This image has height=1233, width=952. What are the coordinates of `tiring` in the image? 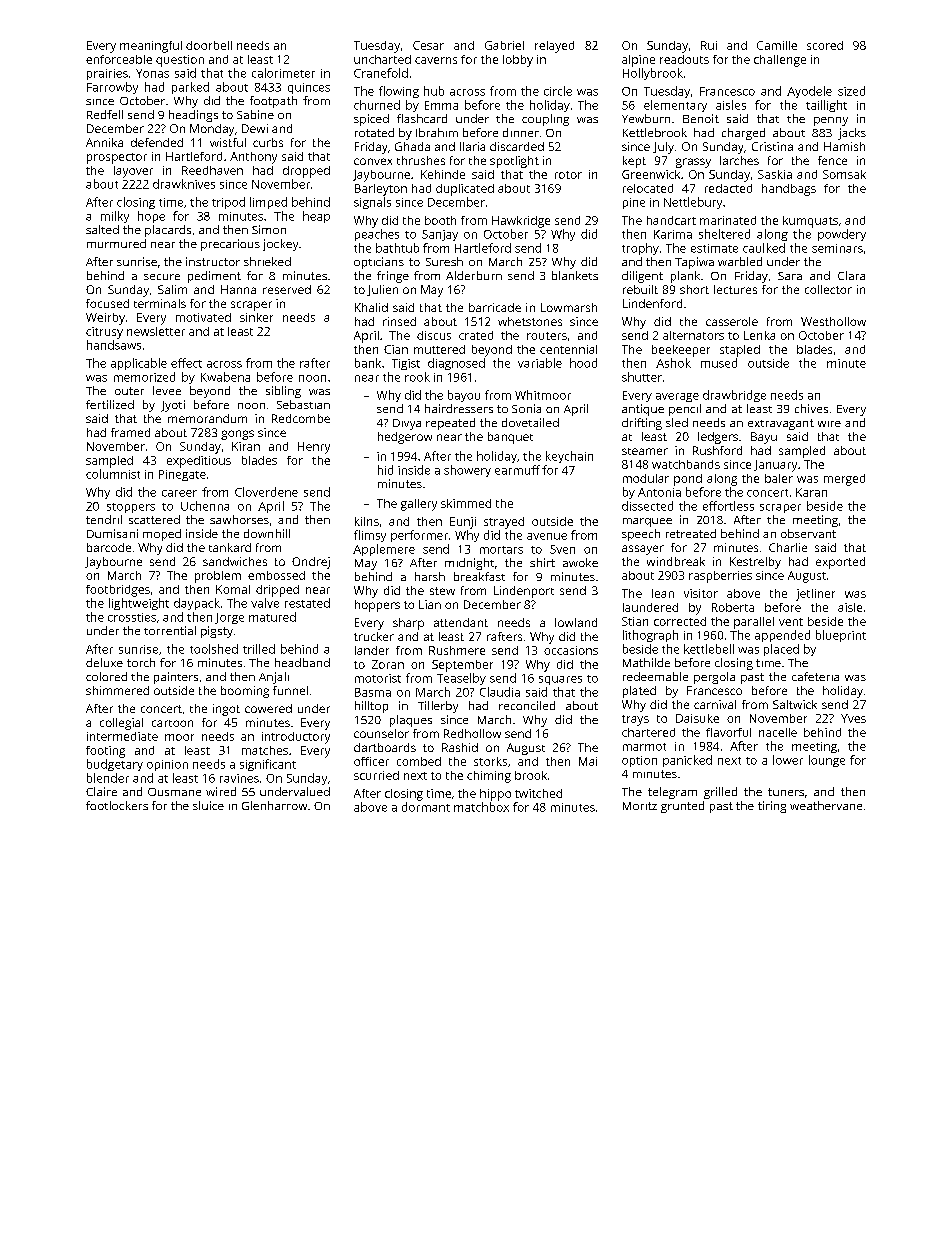 It's located at (772, 807).
